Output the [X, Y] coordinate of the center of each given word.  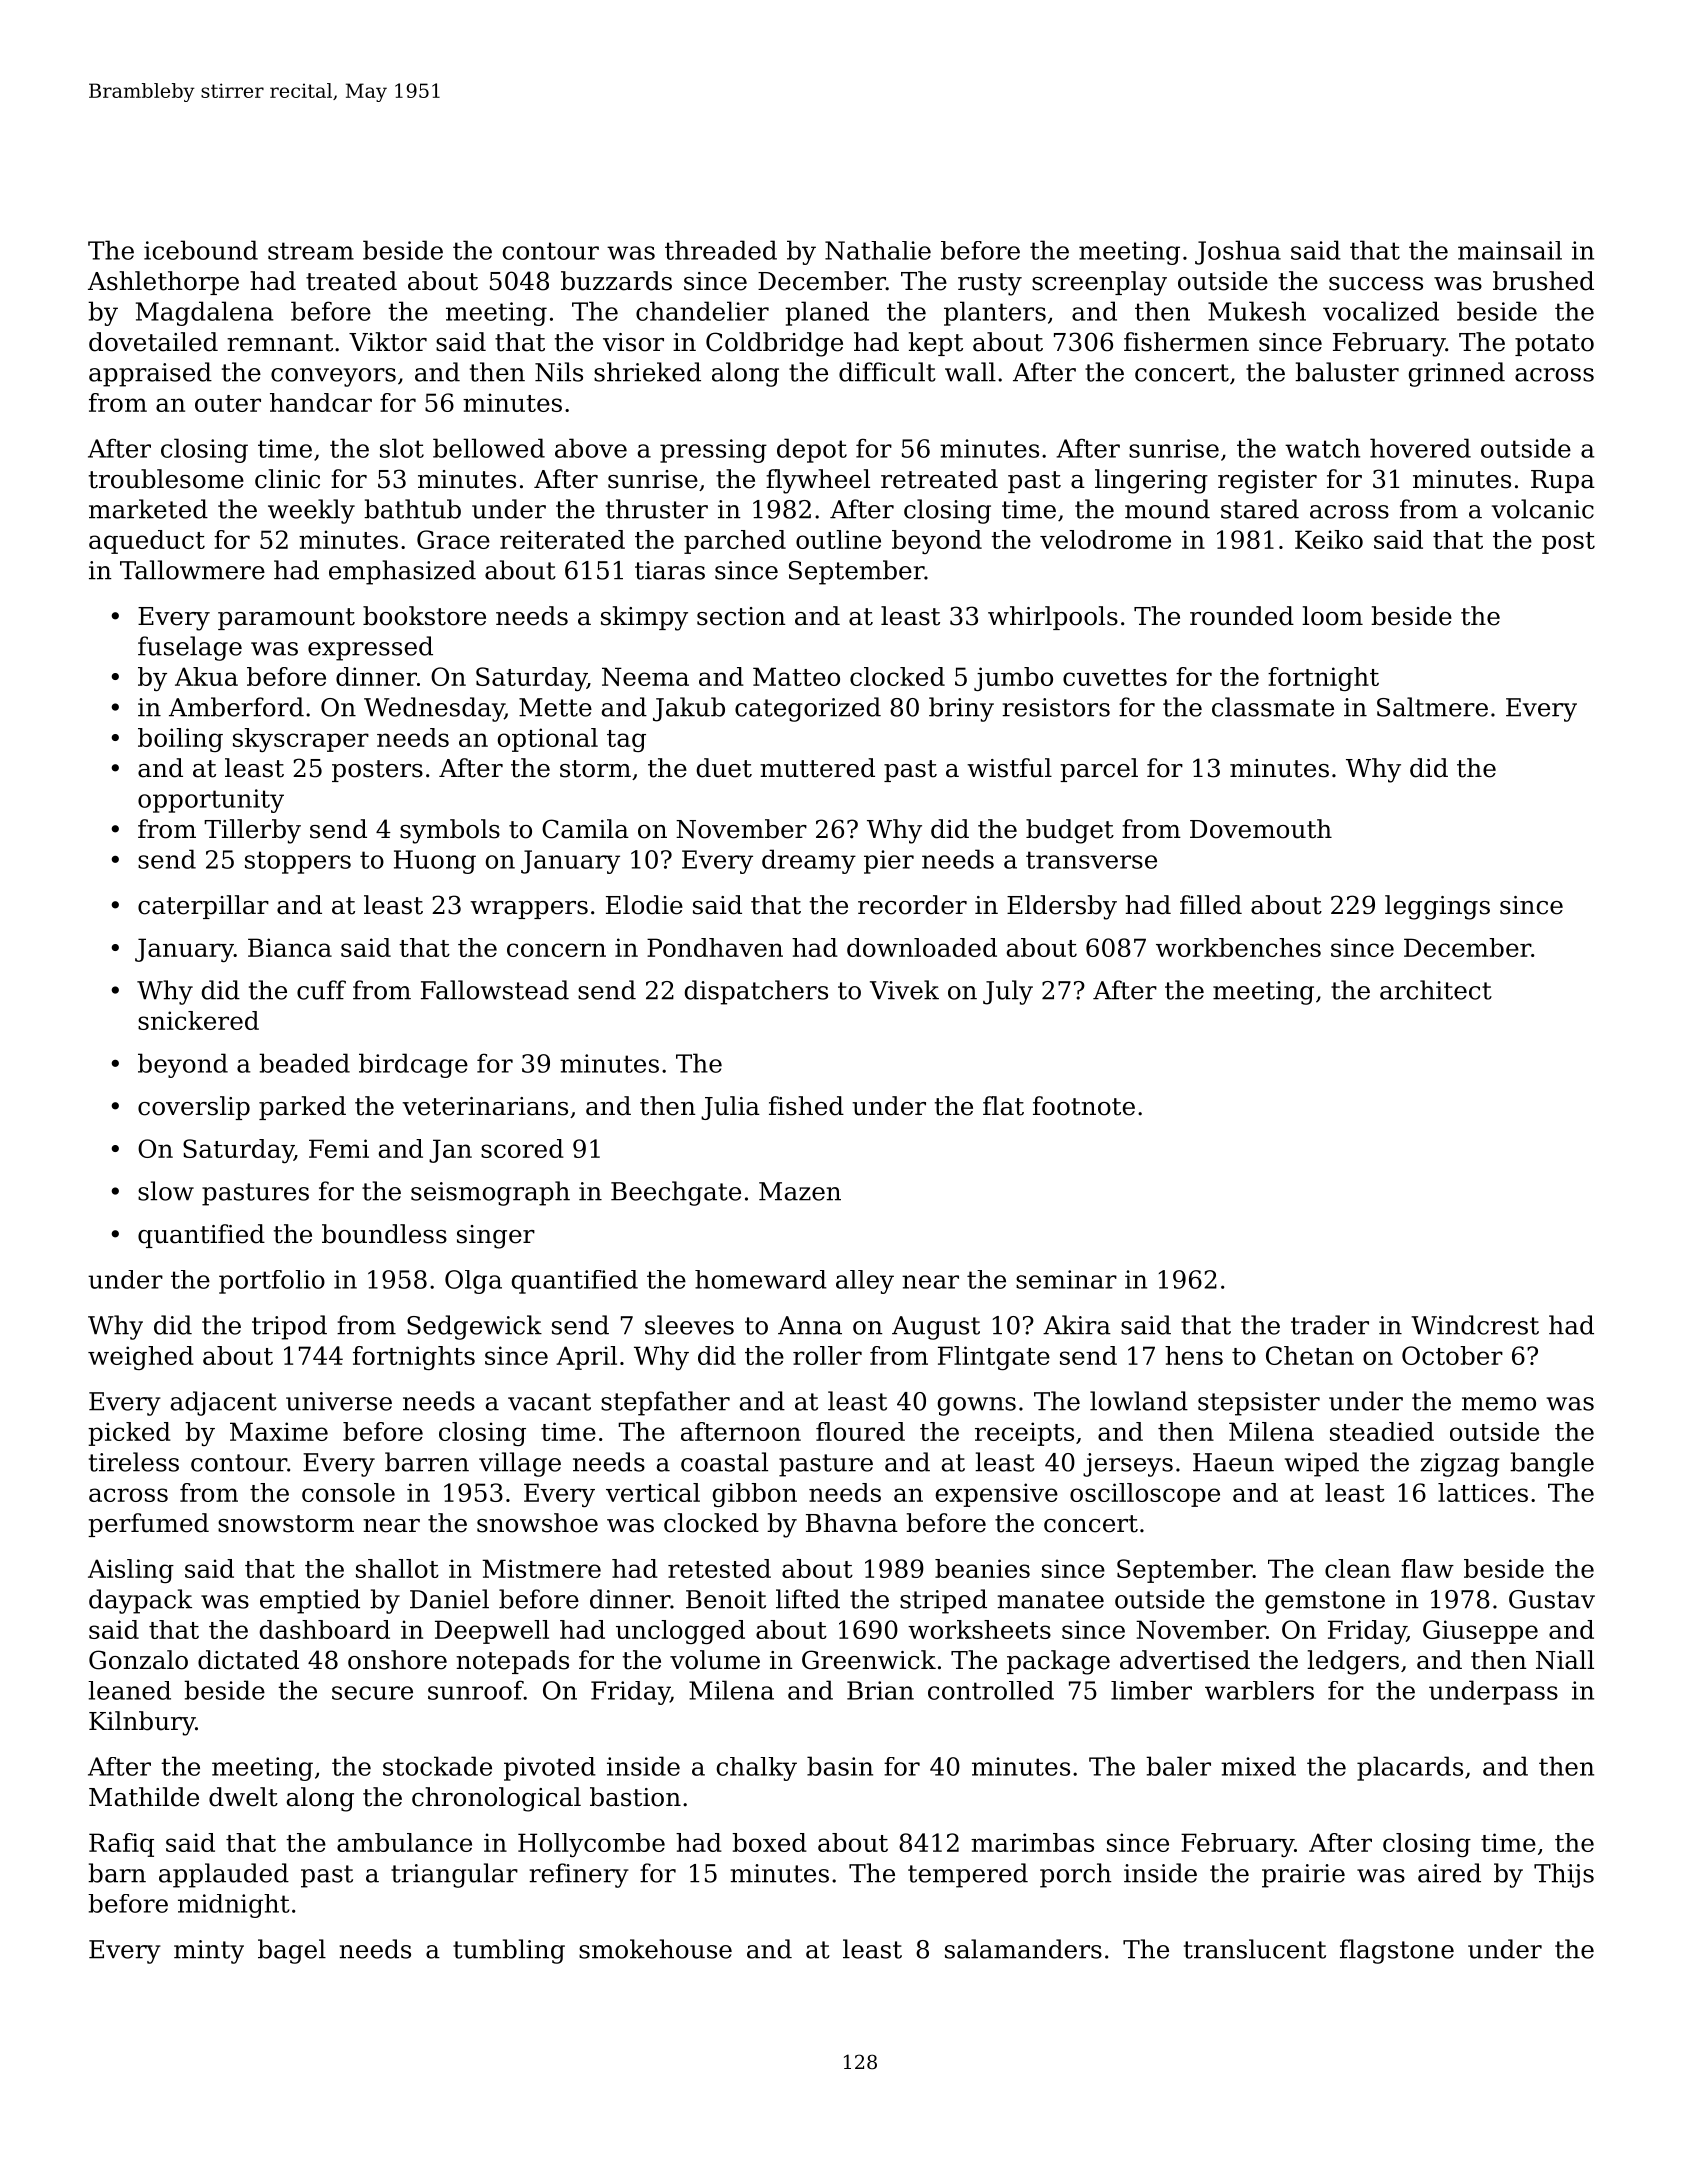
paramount [286, 619]
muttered [817, 768]
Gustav [1552, 1599]
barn [117, 1873]
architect [1436, 990]
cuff [321, 990]
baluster [1347, 372]
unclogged [680, 1632]
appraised [150, 374]
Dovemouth [1261, 829]
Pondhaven [715, 947]
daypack [140, 1601]
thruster [657, 509]
